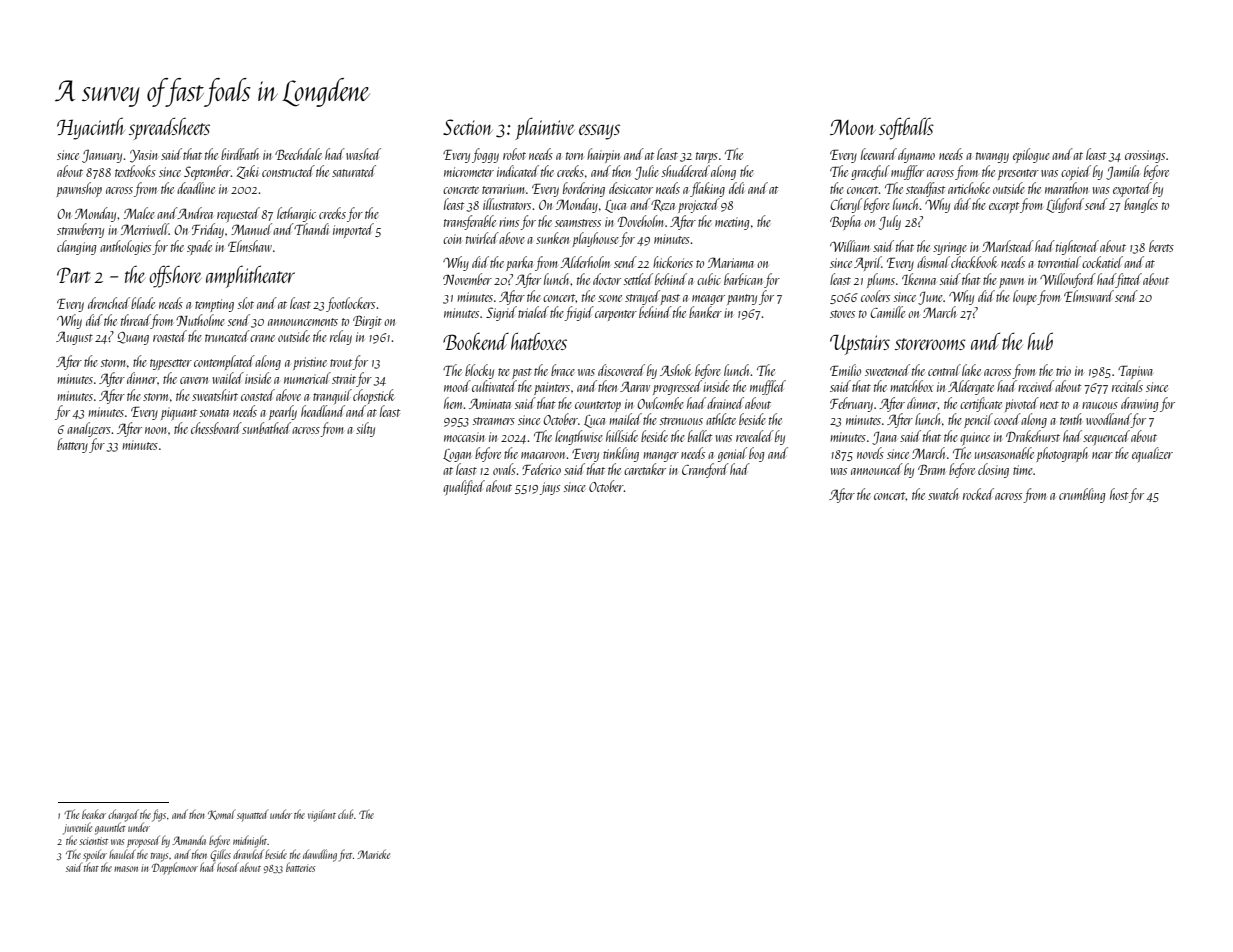  What do you see at coordinates (890, 222) in the document?
I see `July` at bounding box center [890, 222].
